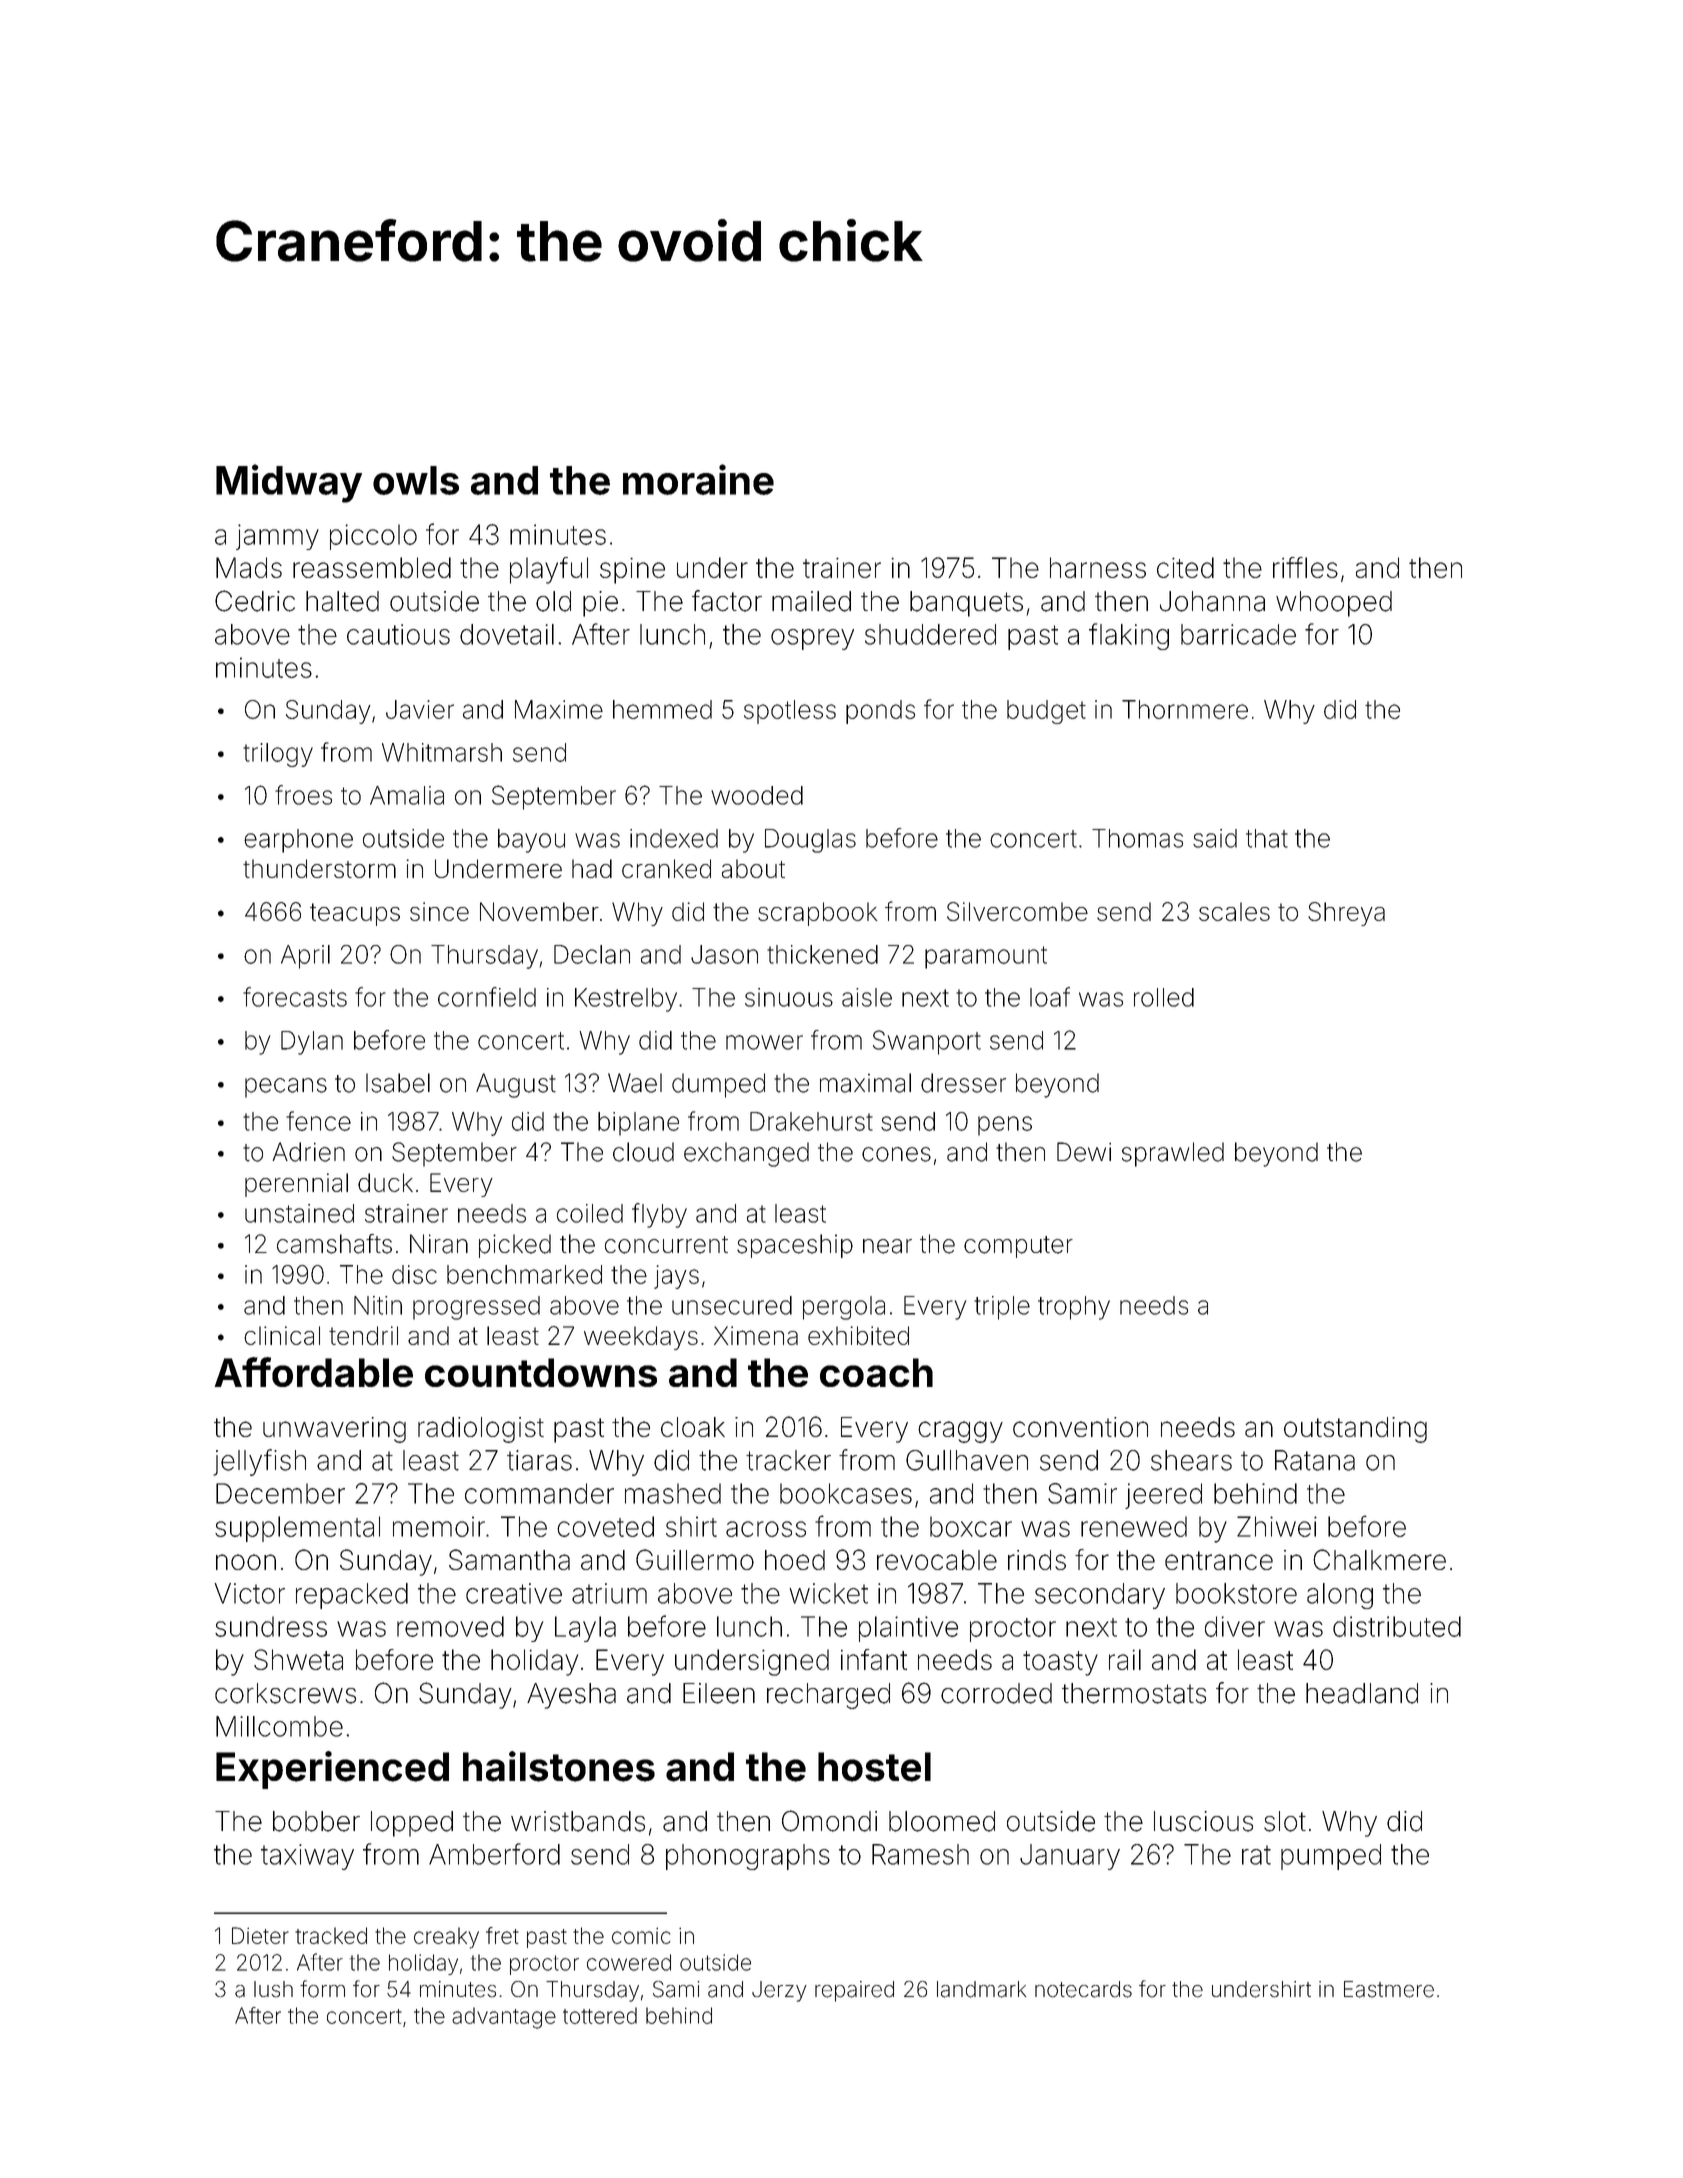  I want to click on outstanding, so click(1355, 1430).
